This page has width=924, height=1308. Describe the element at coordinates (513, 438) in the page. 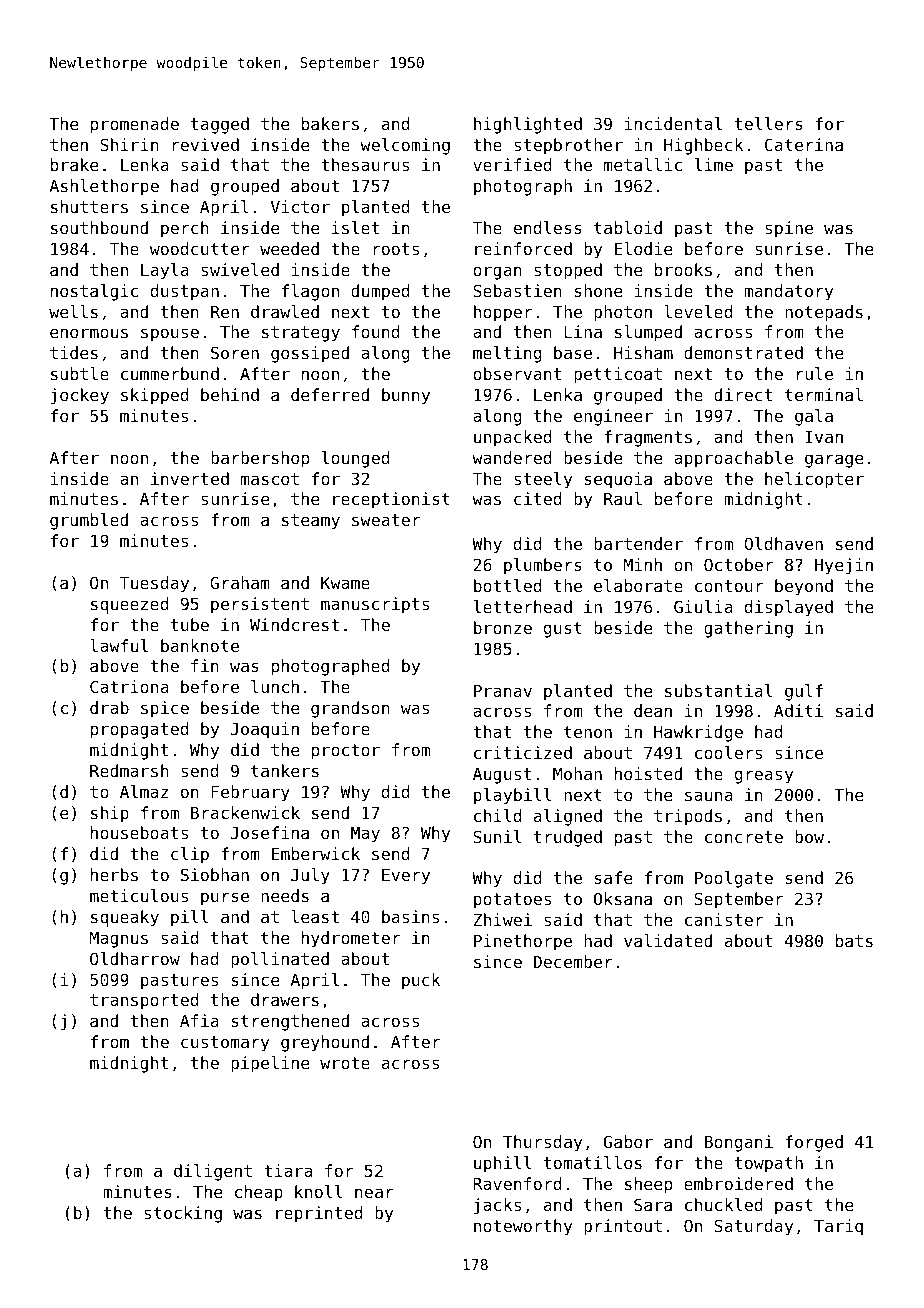

I see `unpacked` at that location.
